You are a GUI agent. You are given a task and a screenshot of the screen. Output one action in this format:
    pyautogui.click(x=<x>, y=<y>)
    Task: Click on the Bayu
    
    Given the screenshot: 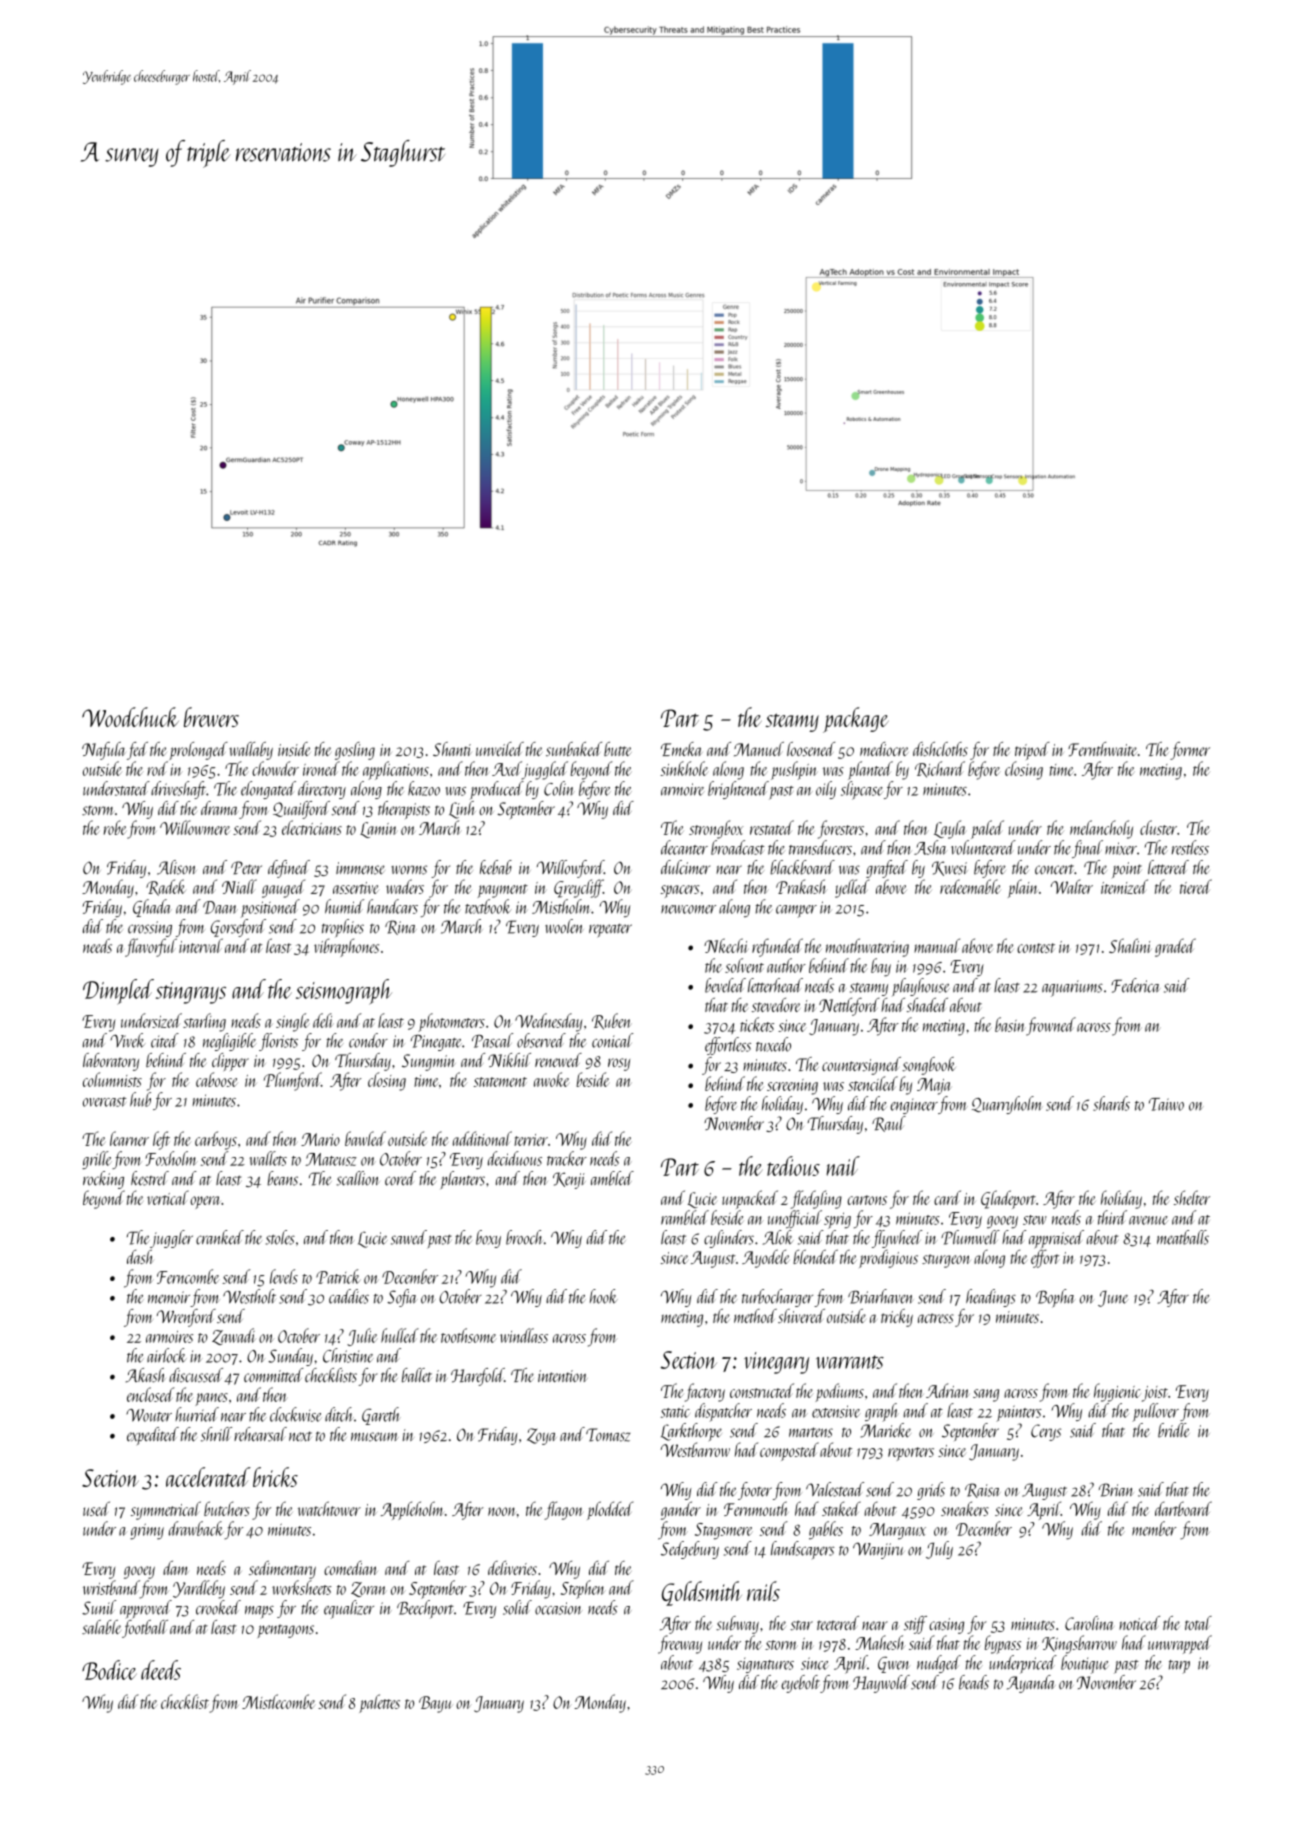 What is the action you would take?
    pyautogui.click(x=435, y=1704)
